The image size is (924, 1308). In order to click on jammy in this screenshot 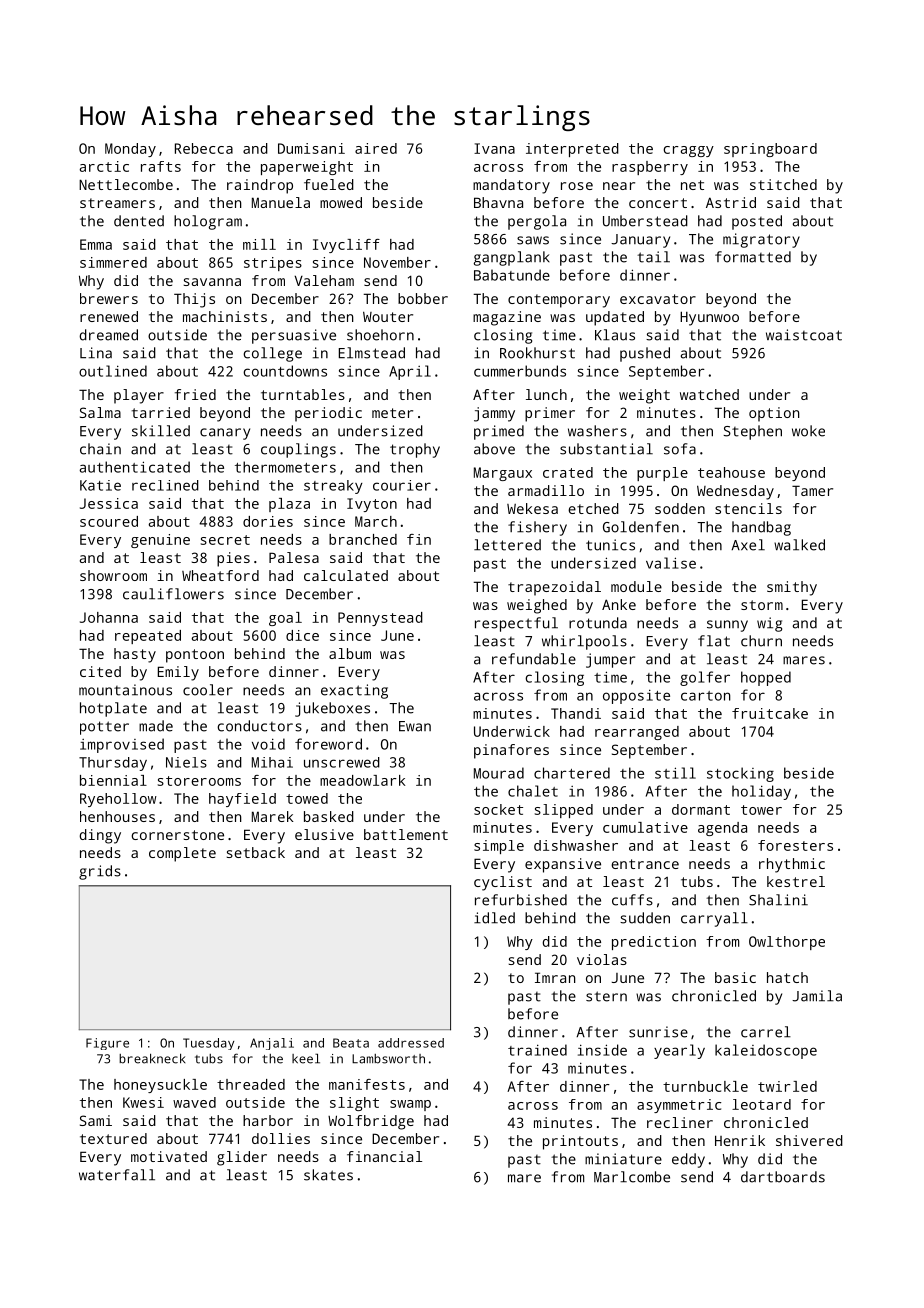, I will do `click(494, 414)`.
